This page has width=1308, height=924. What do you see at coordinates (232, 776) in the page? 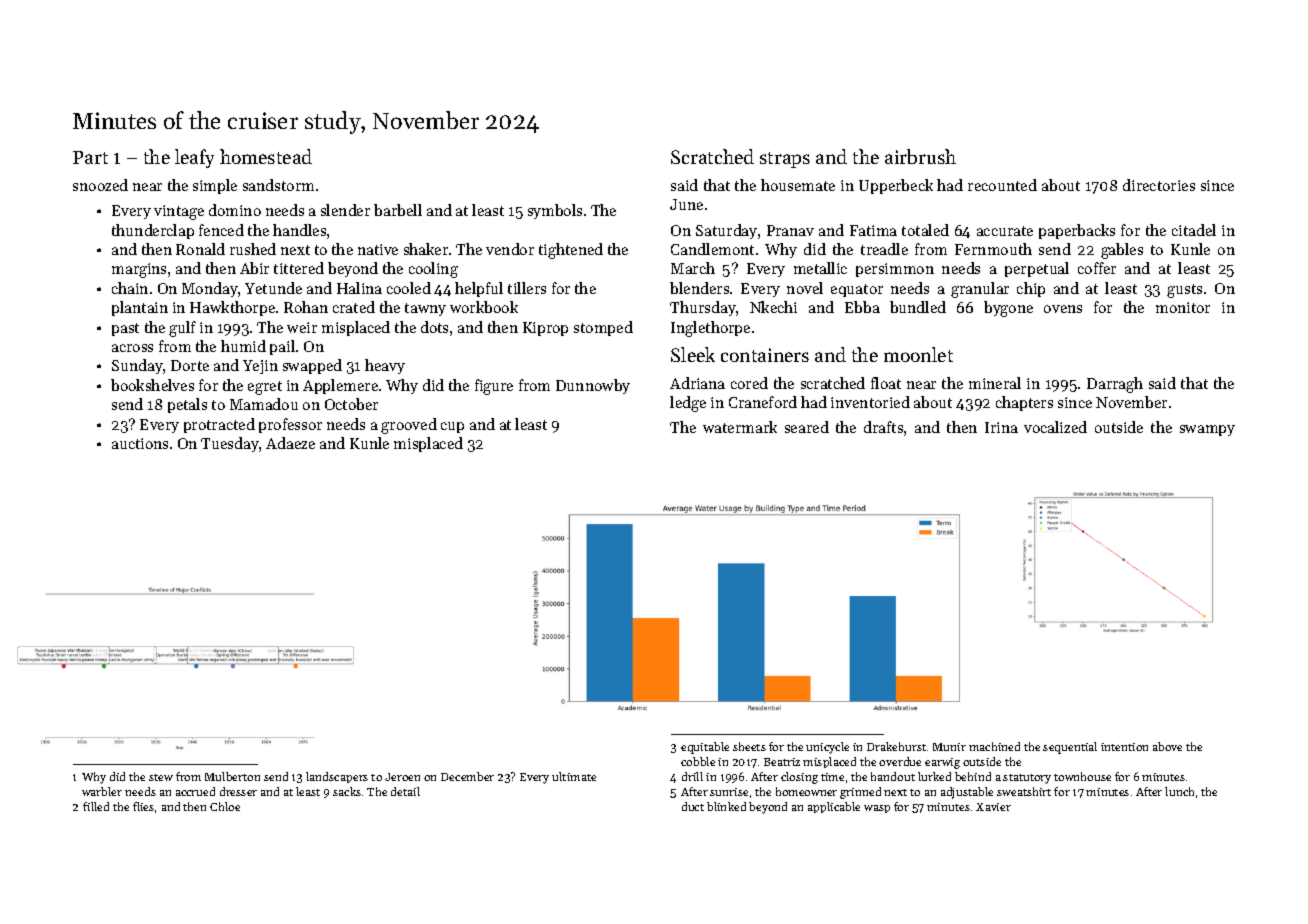
I see `Mulberton` at bounding box center [232, 776].
